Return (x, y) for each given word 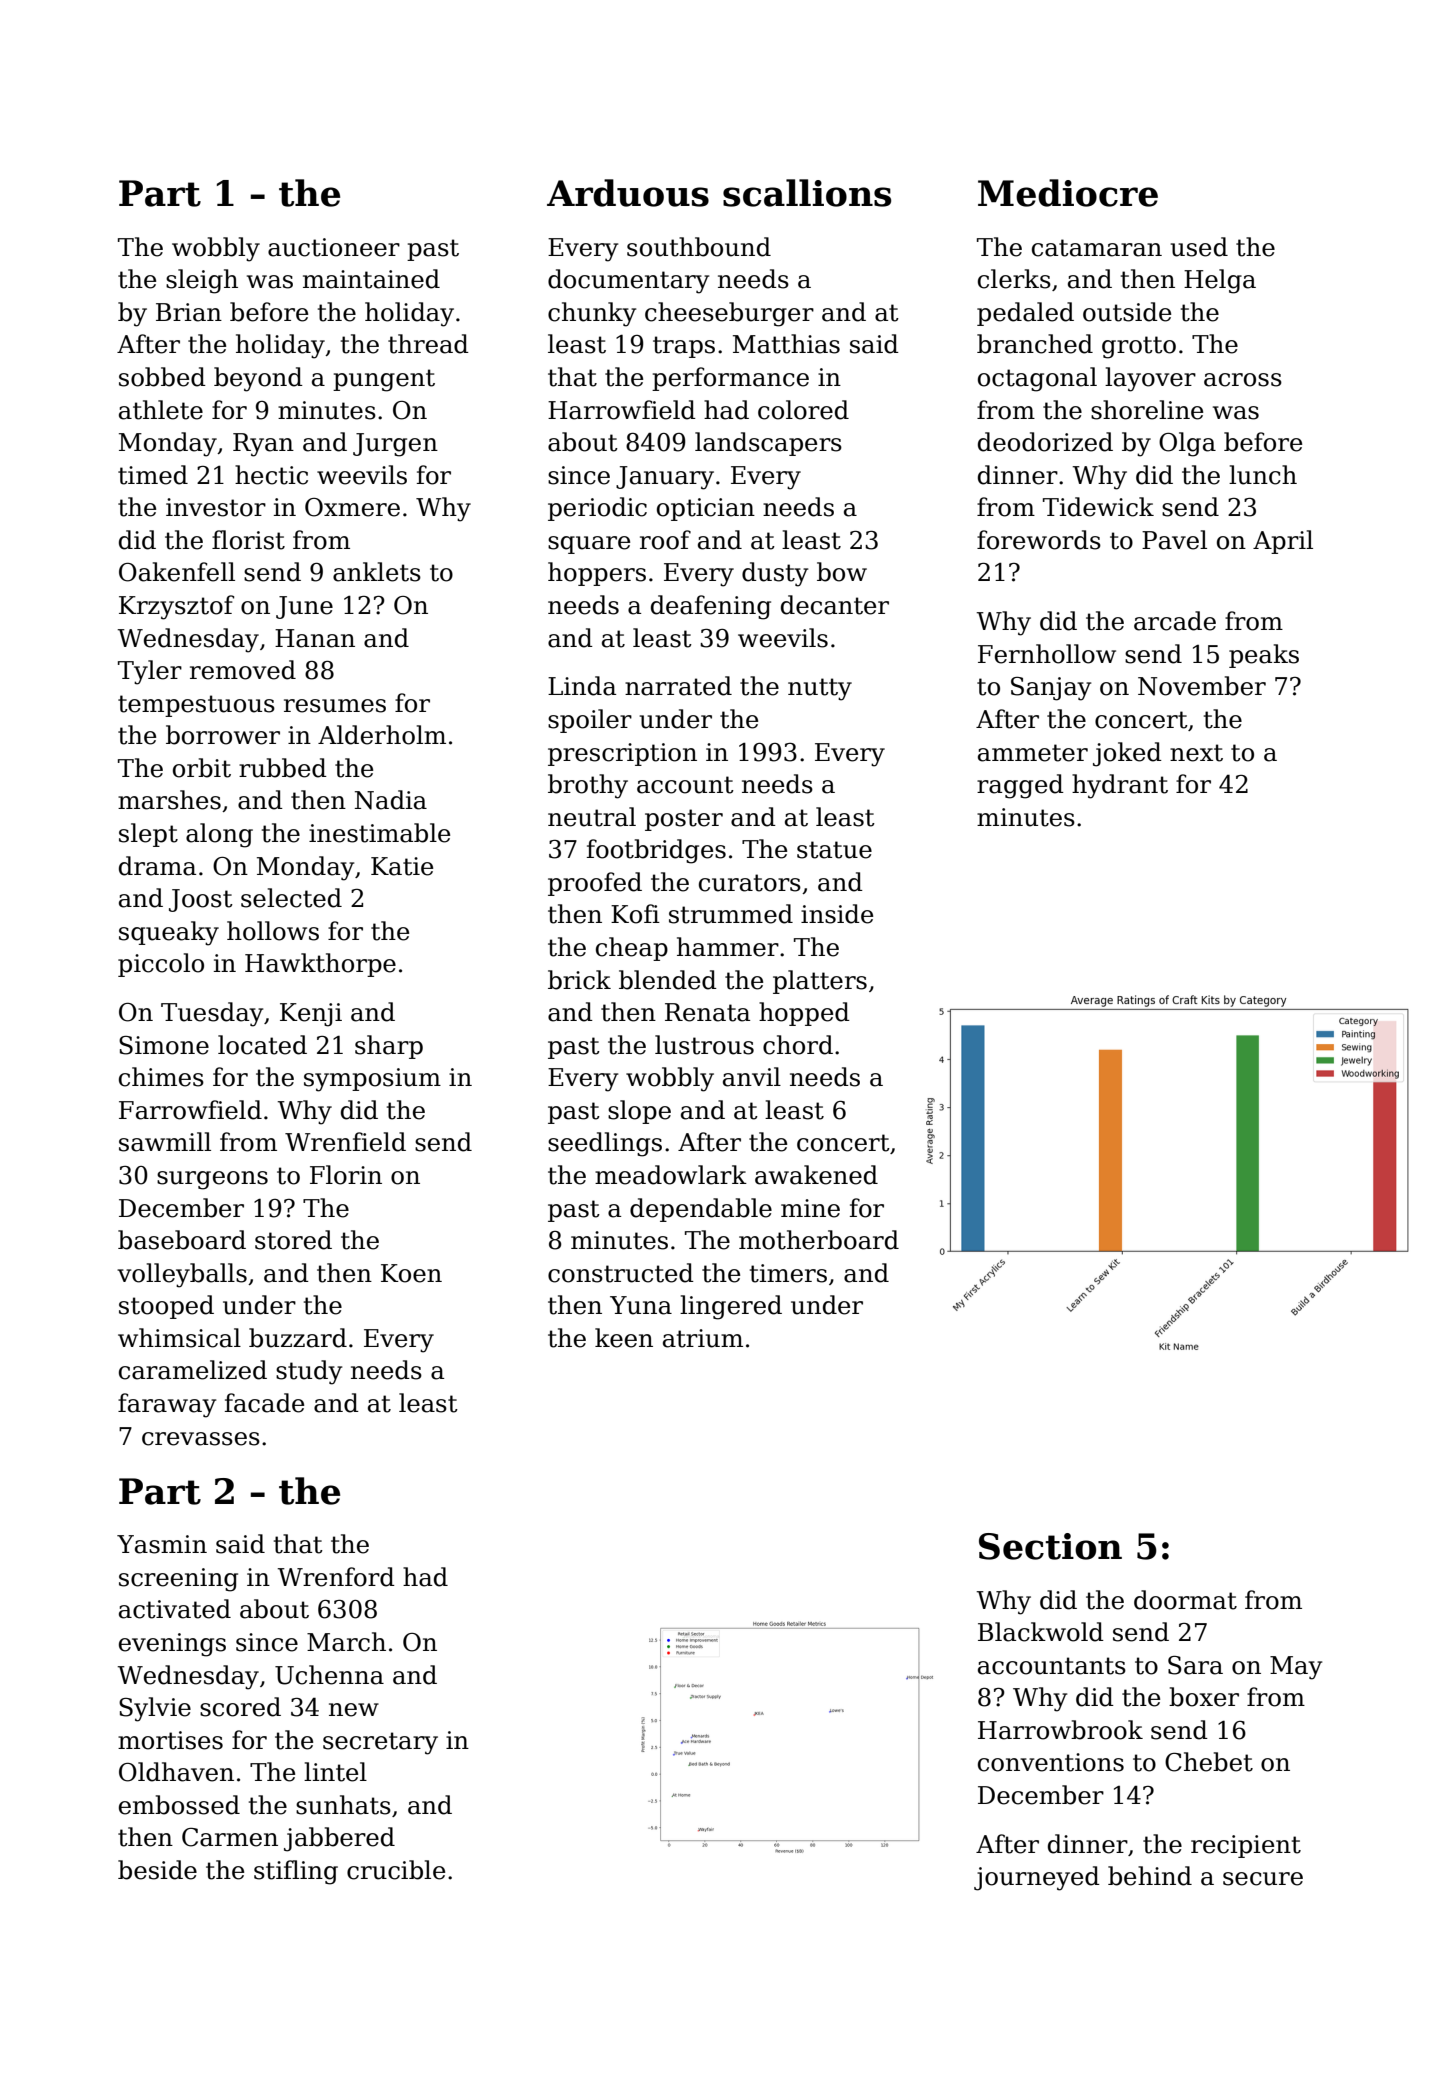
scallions (807, 193)
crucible (396, 1870)
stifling (296, 1872)
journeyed (1037, 1878)
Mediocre (1068, 193)
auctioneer (334, 247)
